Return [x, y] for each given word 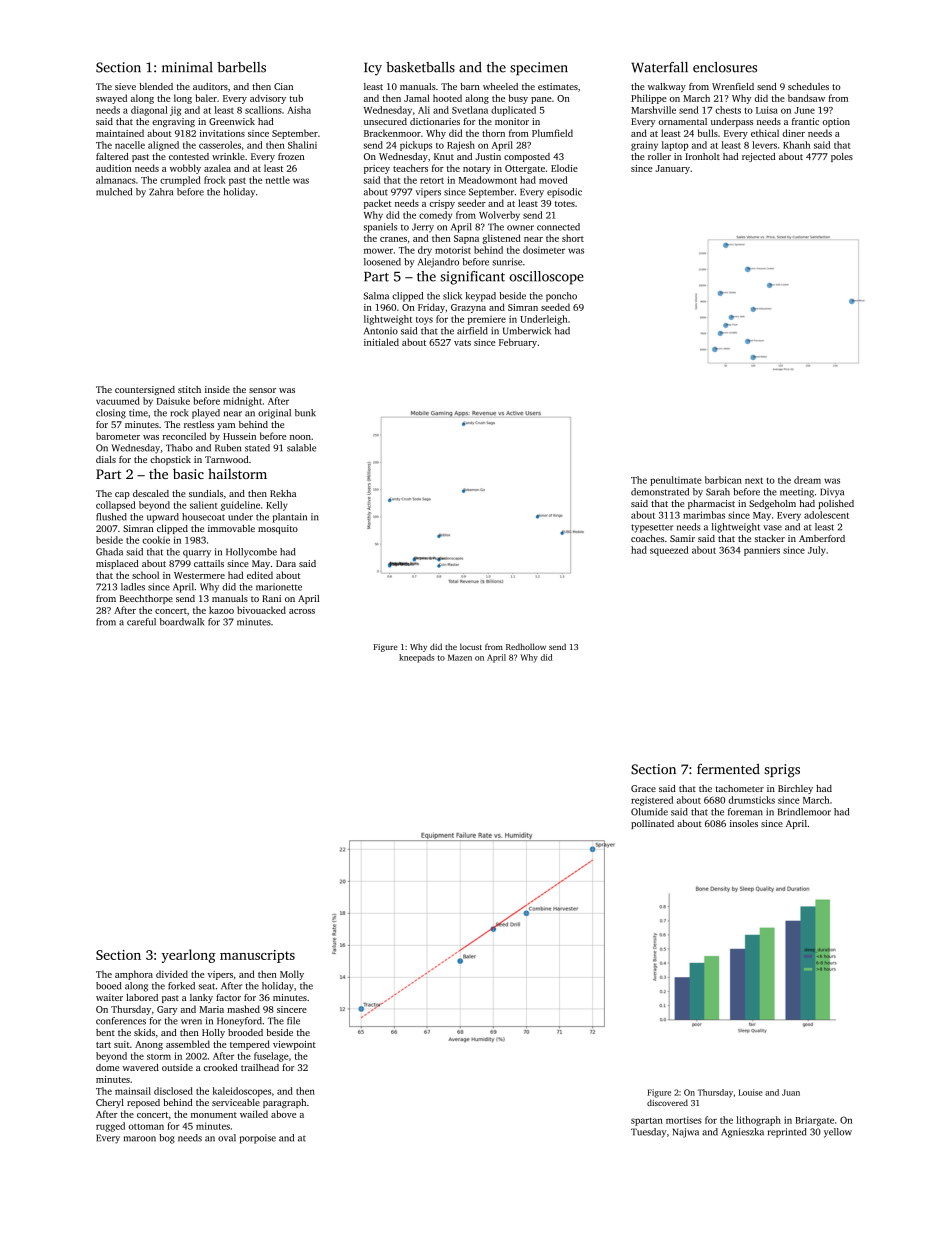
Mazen [460, 657]
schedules [808, 86]
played [206, 414]
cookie [156, 540]
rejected [758, 157]
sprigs [782, 771]
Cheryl [110, 1103]
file [293, 1021]
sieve [125, 86]
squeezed [669, 551]
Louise [751, 1092]
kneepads [417, 658]
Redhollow [526, 646]
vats [462, 343]
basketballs [420, 67]
